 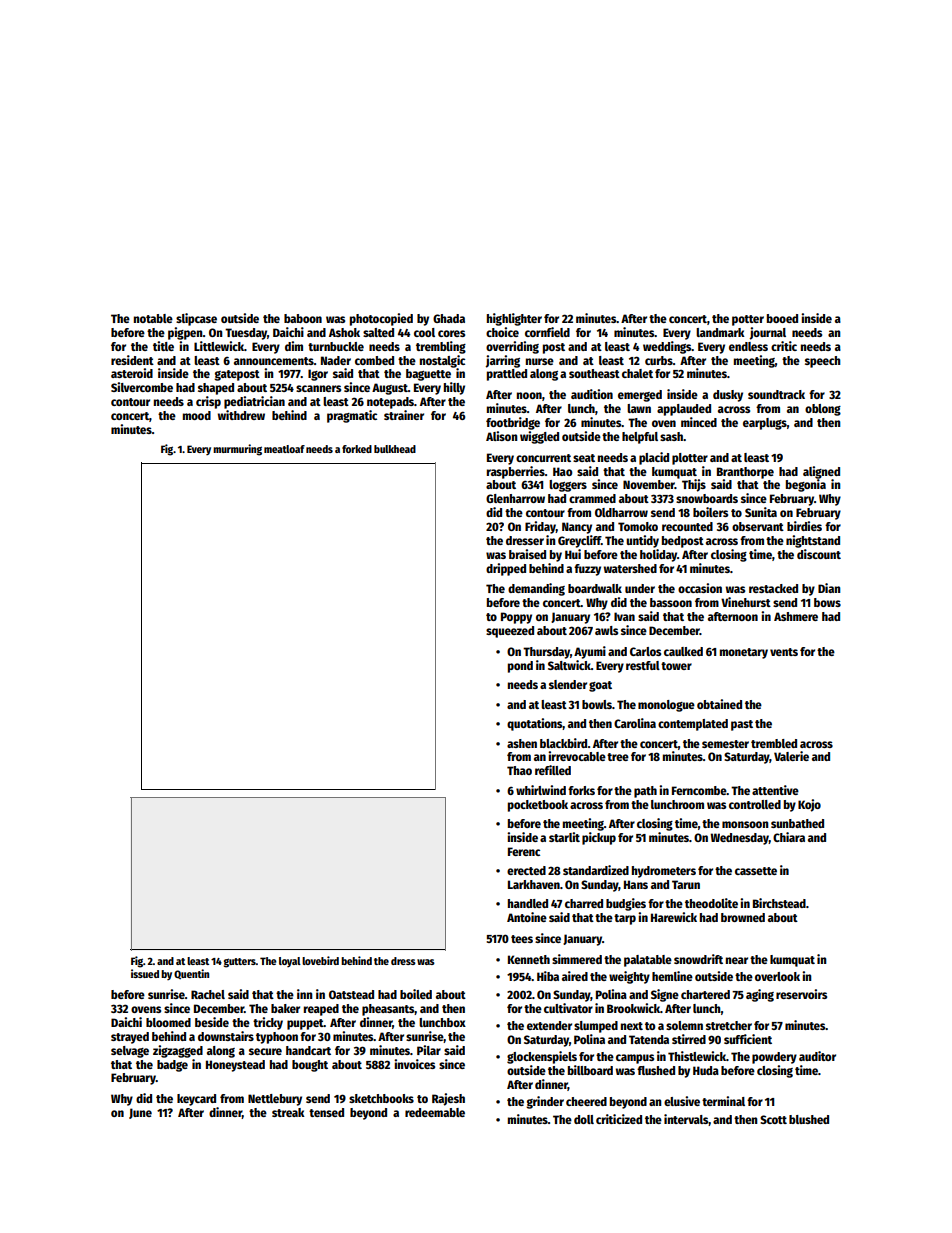 I want to click on bulkhead, so click(x=395, y=449).
